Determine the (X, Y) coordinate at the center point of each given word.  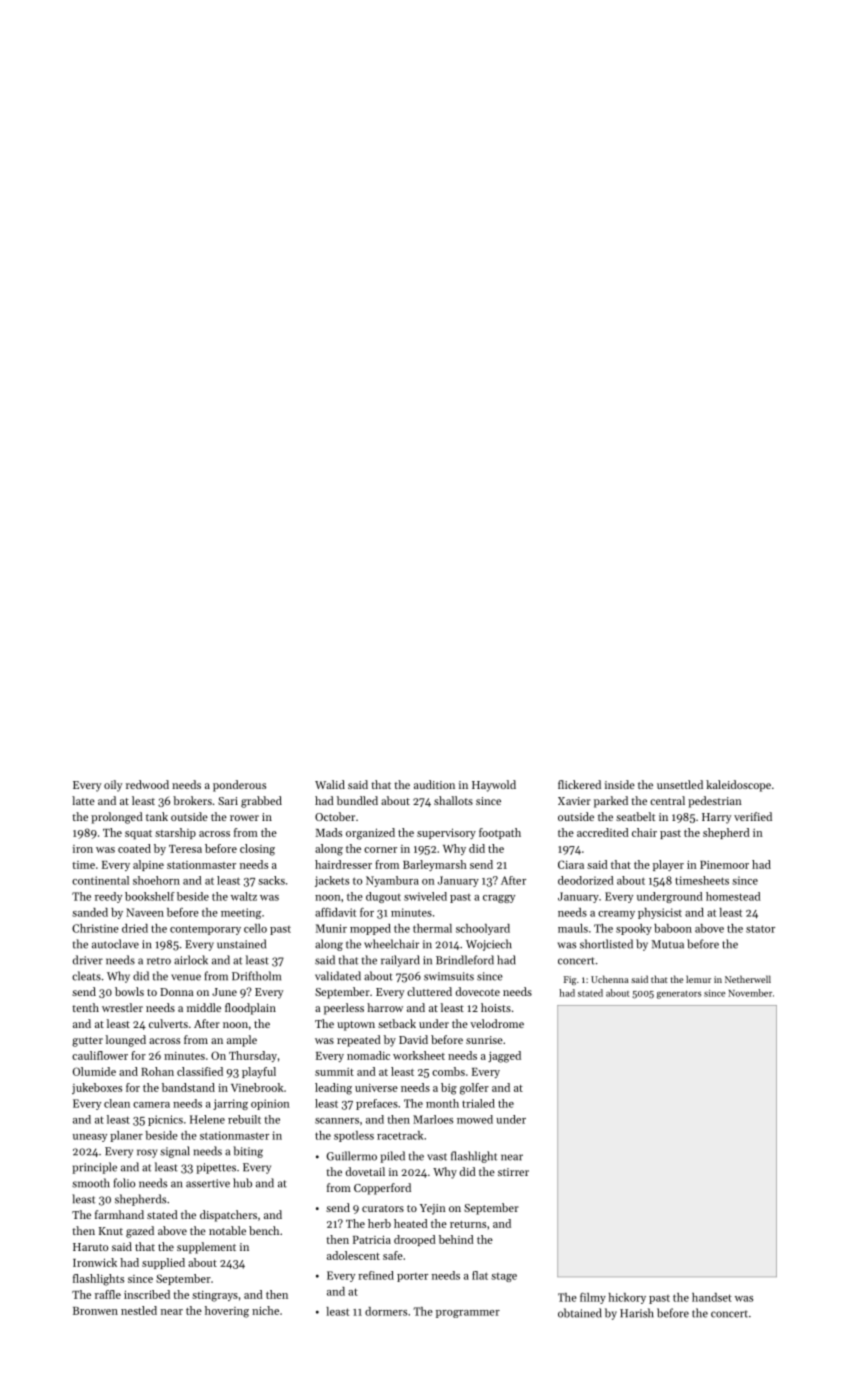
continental (100, 880)
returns (468, 1224)
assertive (208, 1183)
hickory (627, 1298)
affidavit (335, 912)
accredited (603, 832)
